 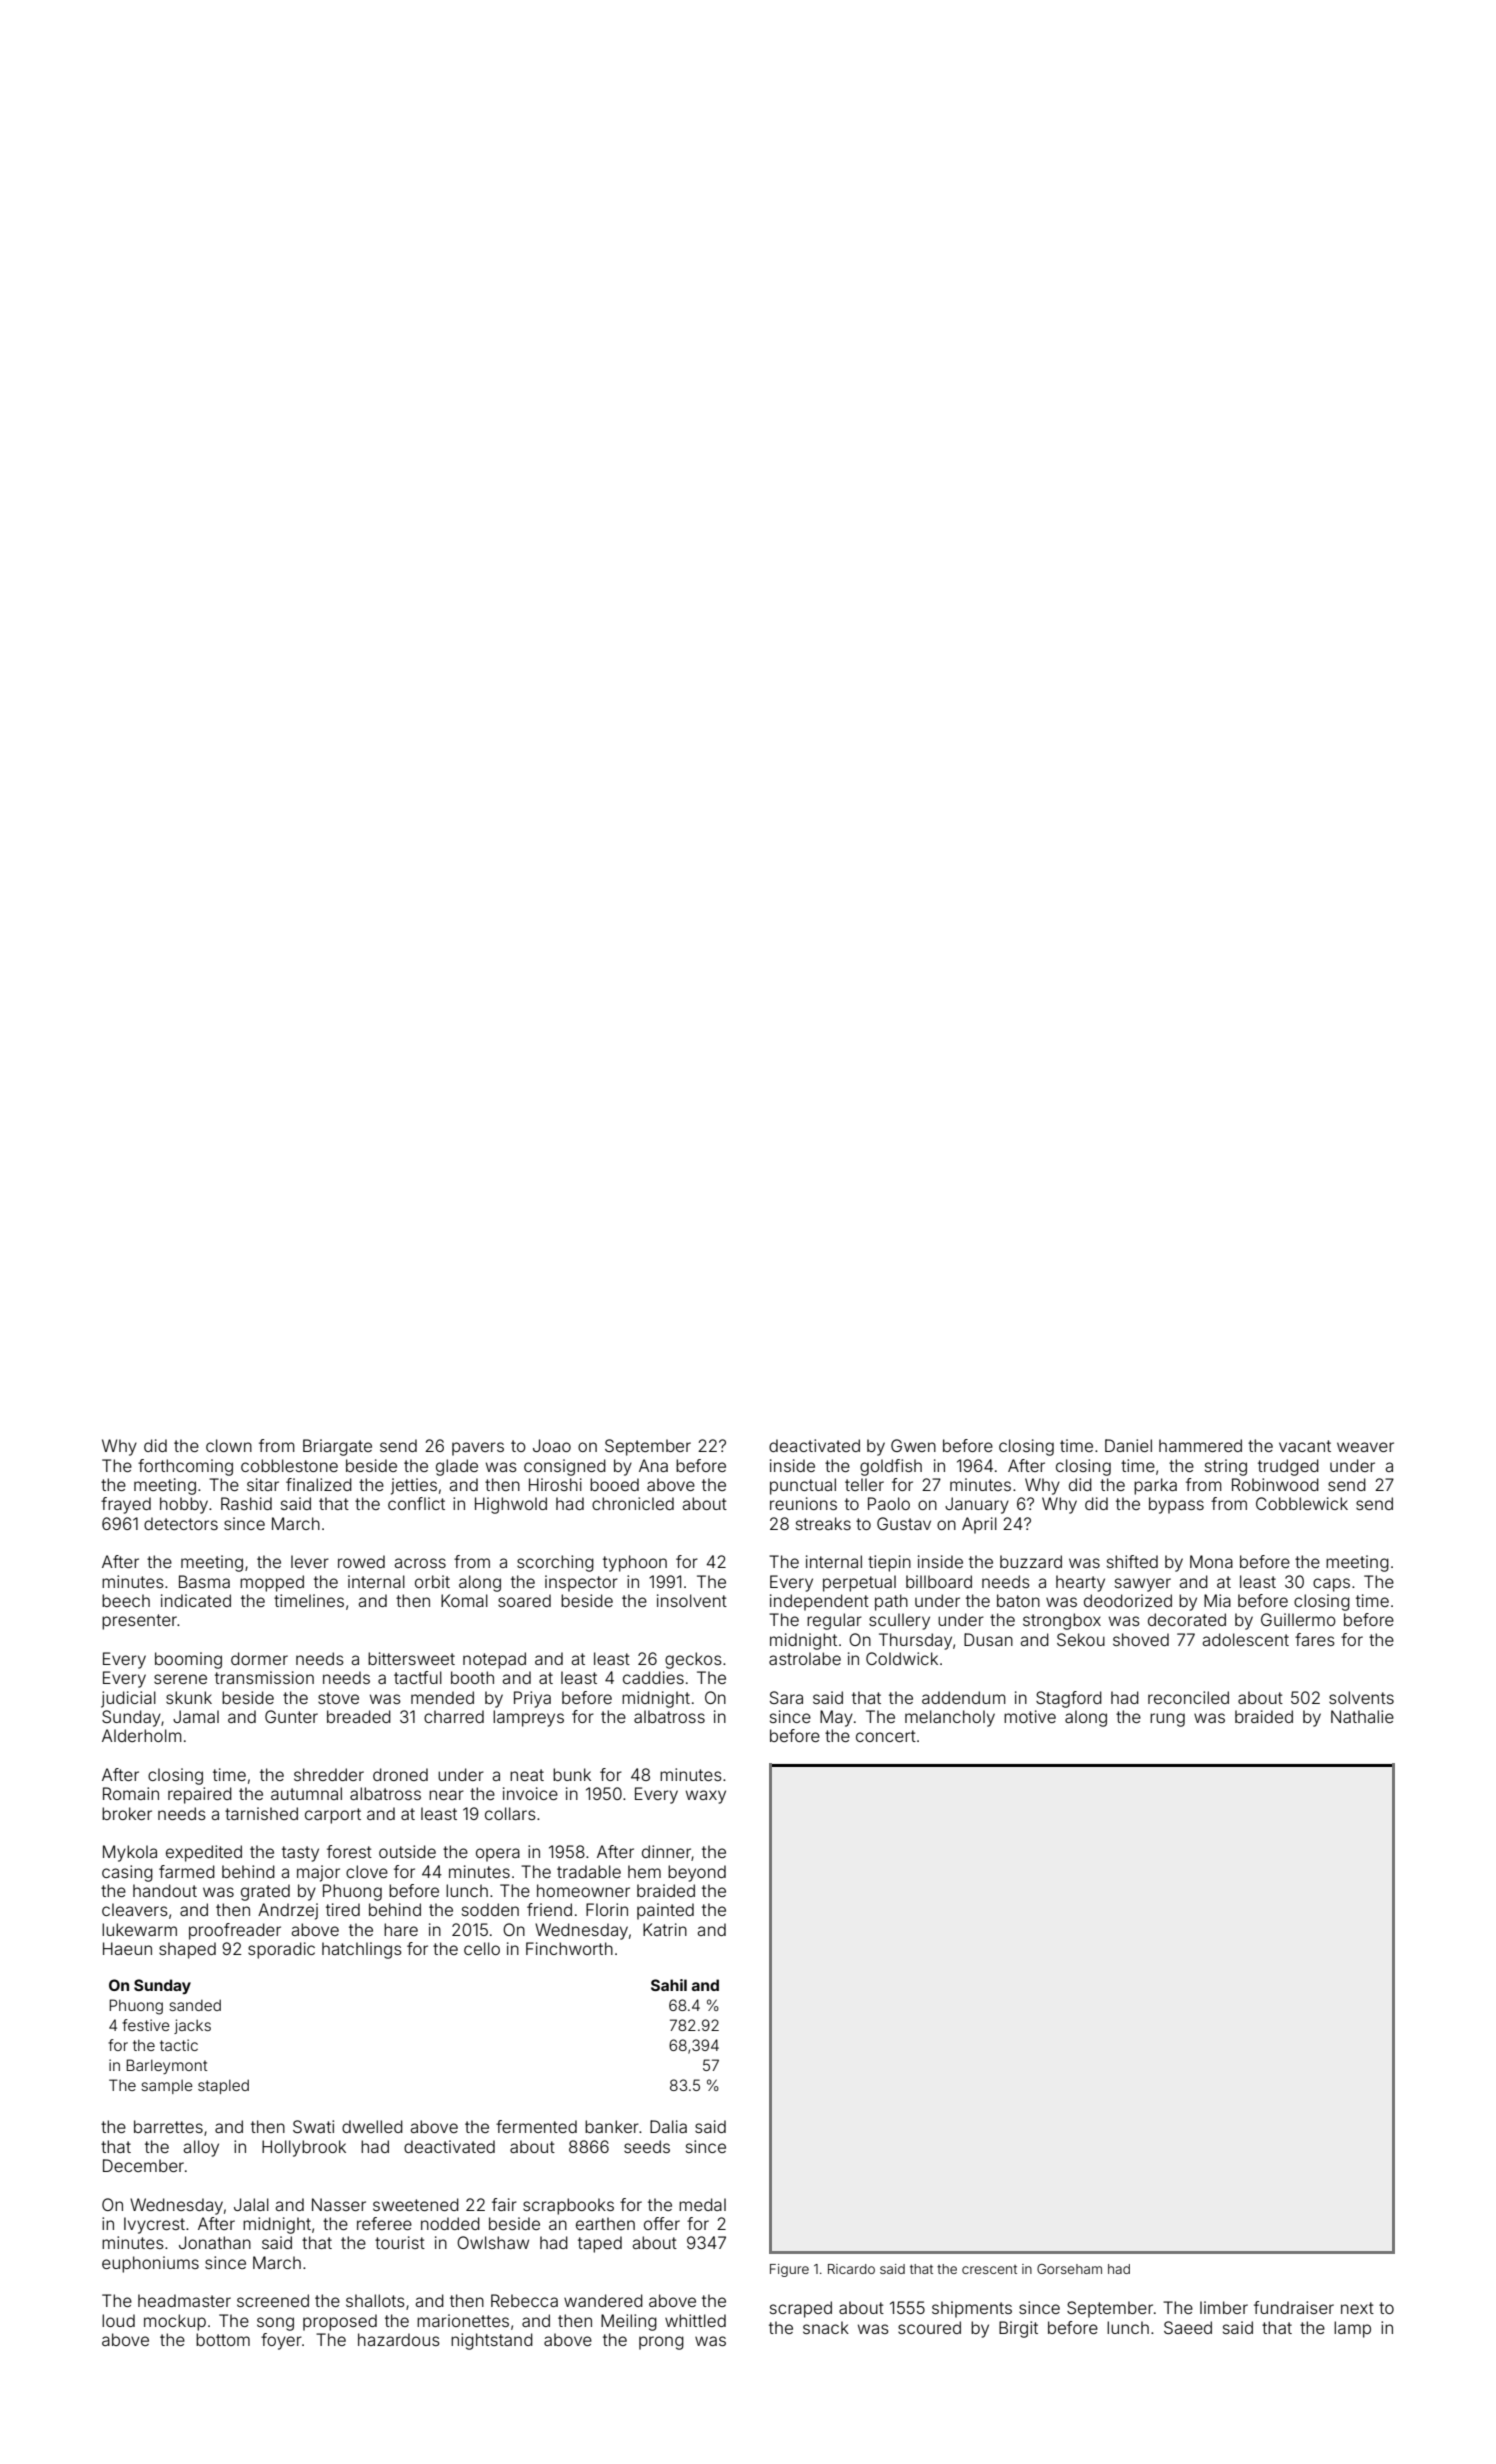 What do you see at coordinates (1305, 1446) in the screenshot?
I see `vacant` at bounding box center [1305, 1446].
